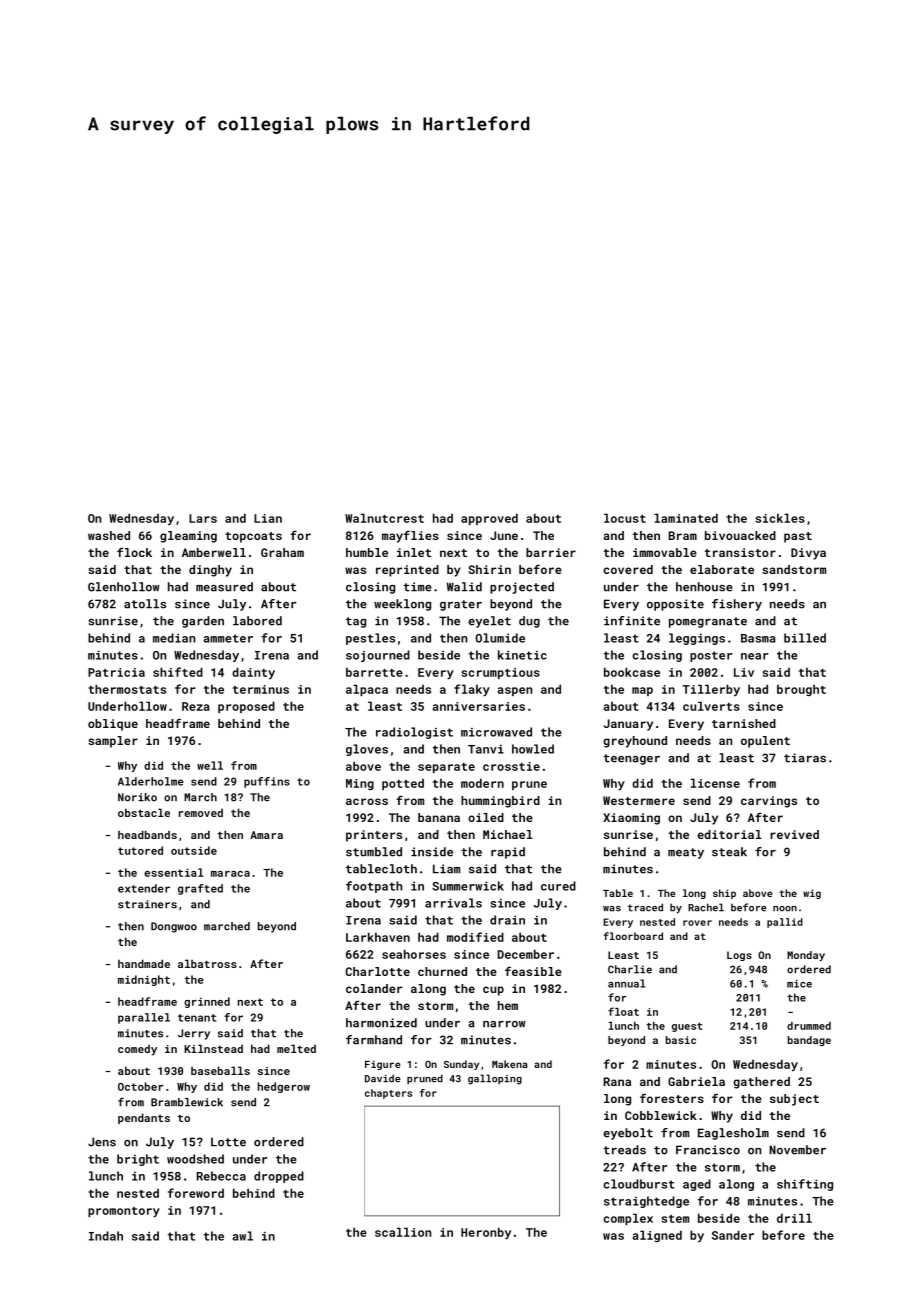  What do you see at coordinates (196, 706) in the document?
I see `Reza` at bounding box center [196, 706].
